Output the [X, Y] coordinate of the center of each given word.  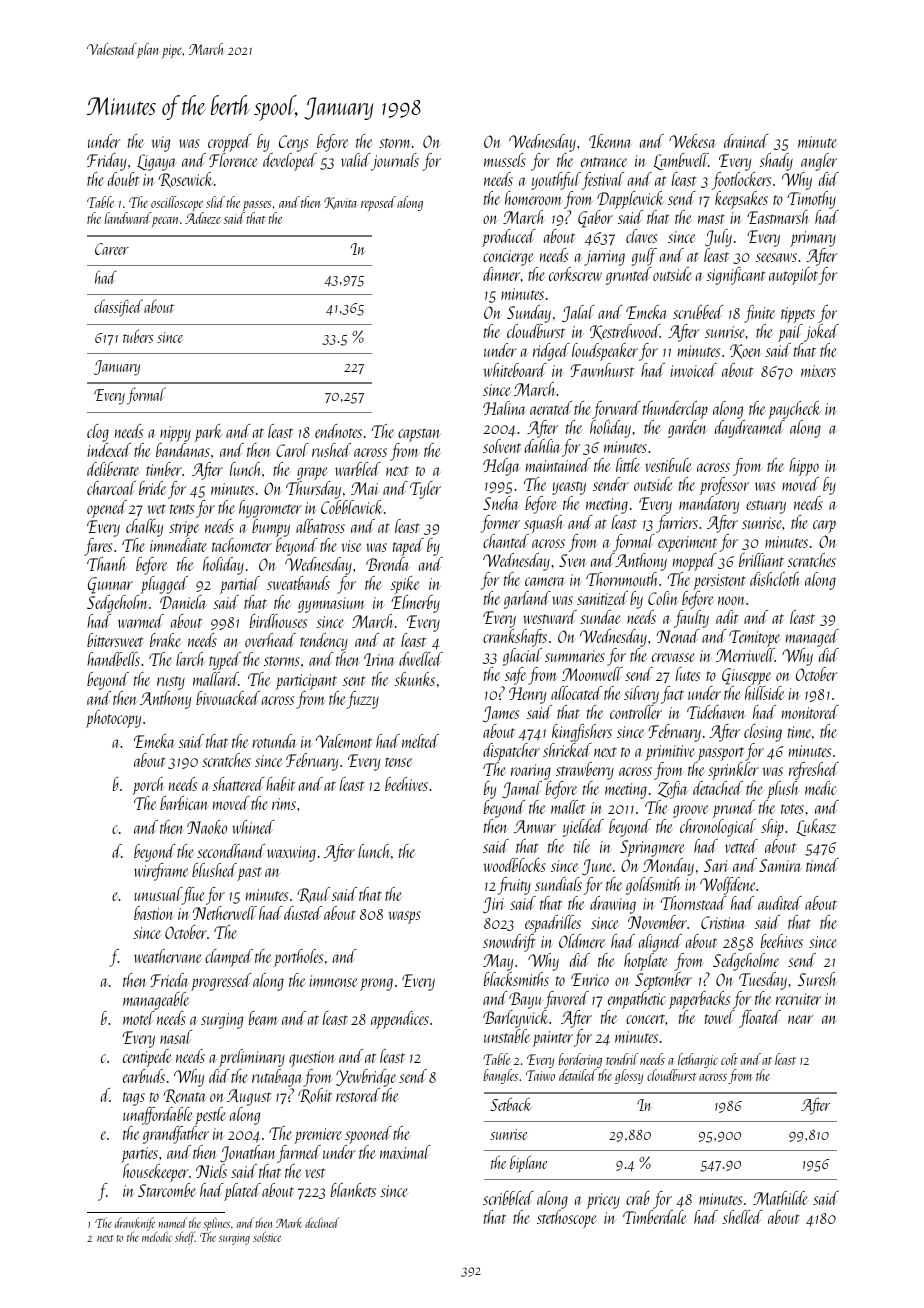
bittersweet [115, 640]
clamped [229, 958]
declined [322, 1222]
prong [376, 984]
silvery [641, 695]
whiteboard [515, 370]
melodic [157, 1237]
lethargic [698, 1060]
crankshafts [515, 638]
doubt [124, 179]
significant [736, 276]
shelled [743, 1217]
